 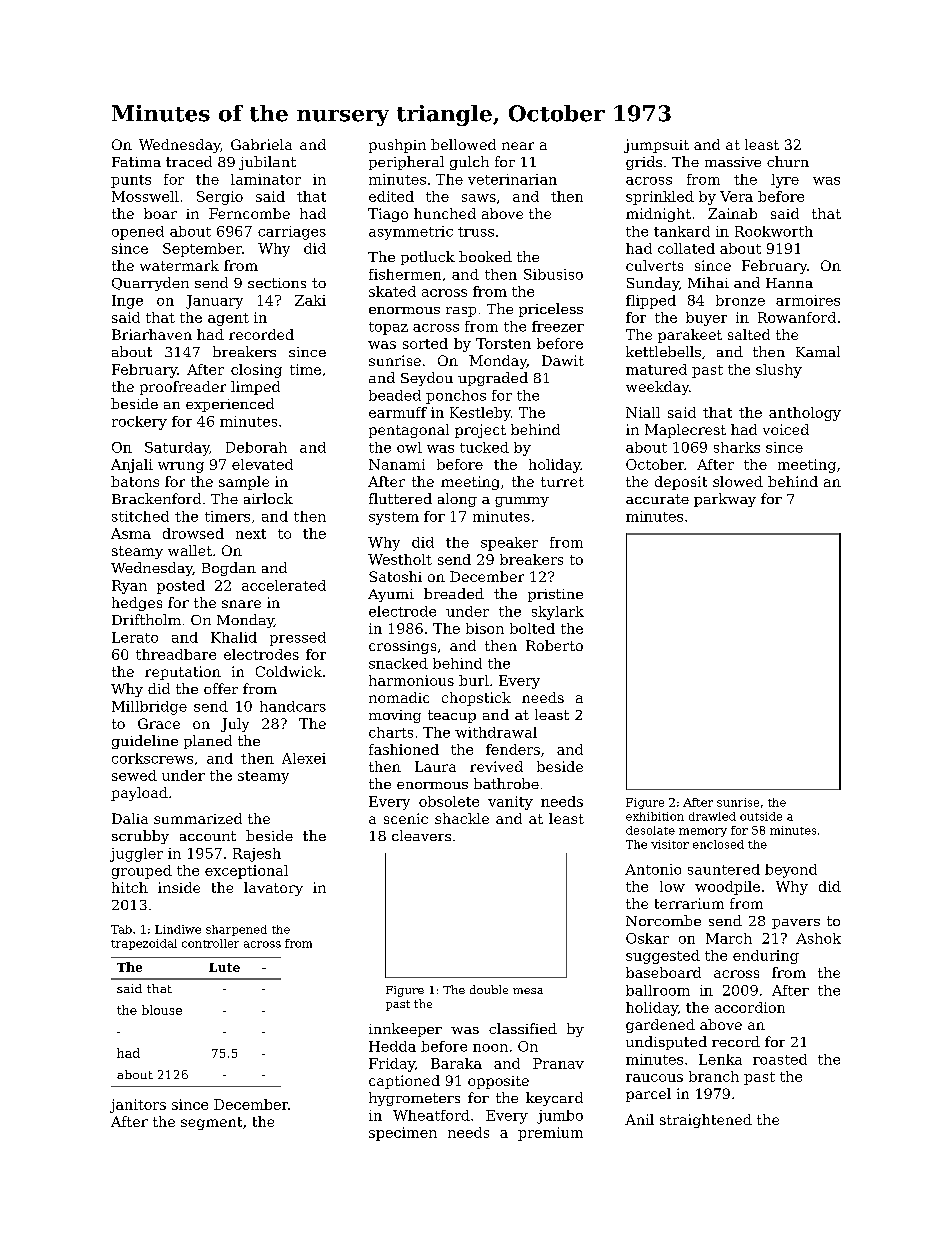 What do you see at coordinates (428, 258) in the page?
I see `potluck` at bounding box center [428, 258].
